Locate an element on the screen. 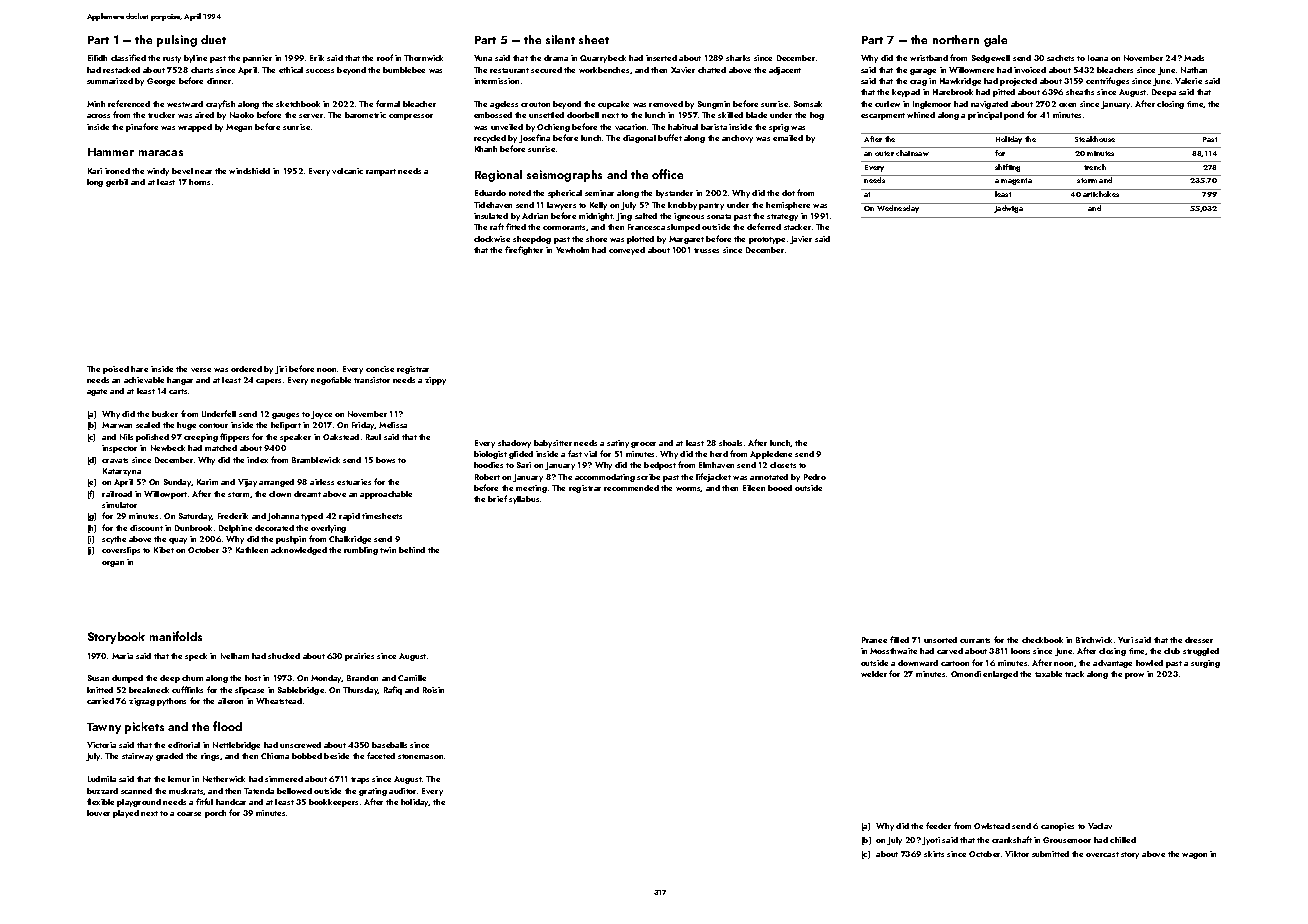  Valerie is located at coordinates (1188, 81).
